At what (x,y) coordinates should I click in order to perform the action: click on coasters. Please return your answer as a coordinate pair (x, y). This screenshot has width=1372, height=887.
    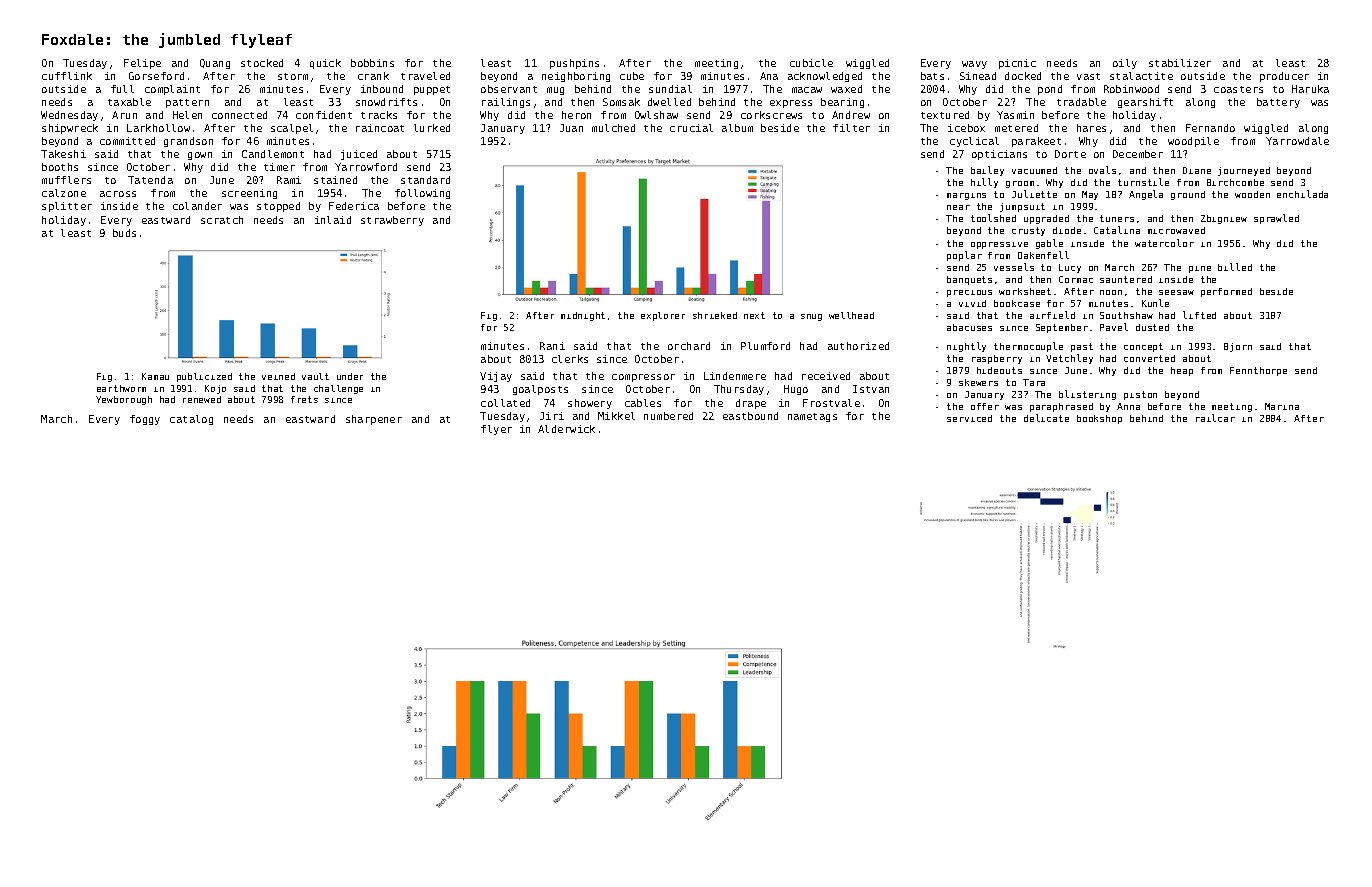
    Looking at the image, I should click on (1238, 89).
